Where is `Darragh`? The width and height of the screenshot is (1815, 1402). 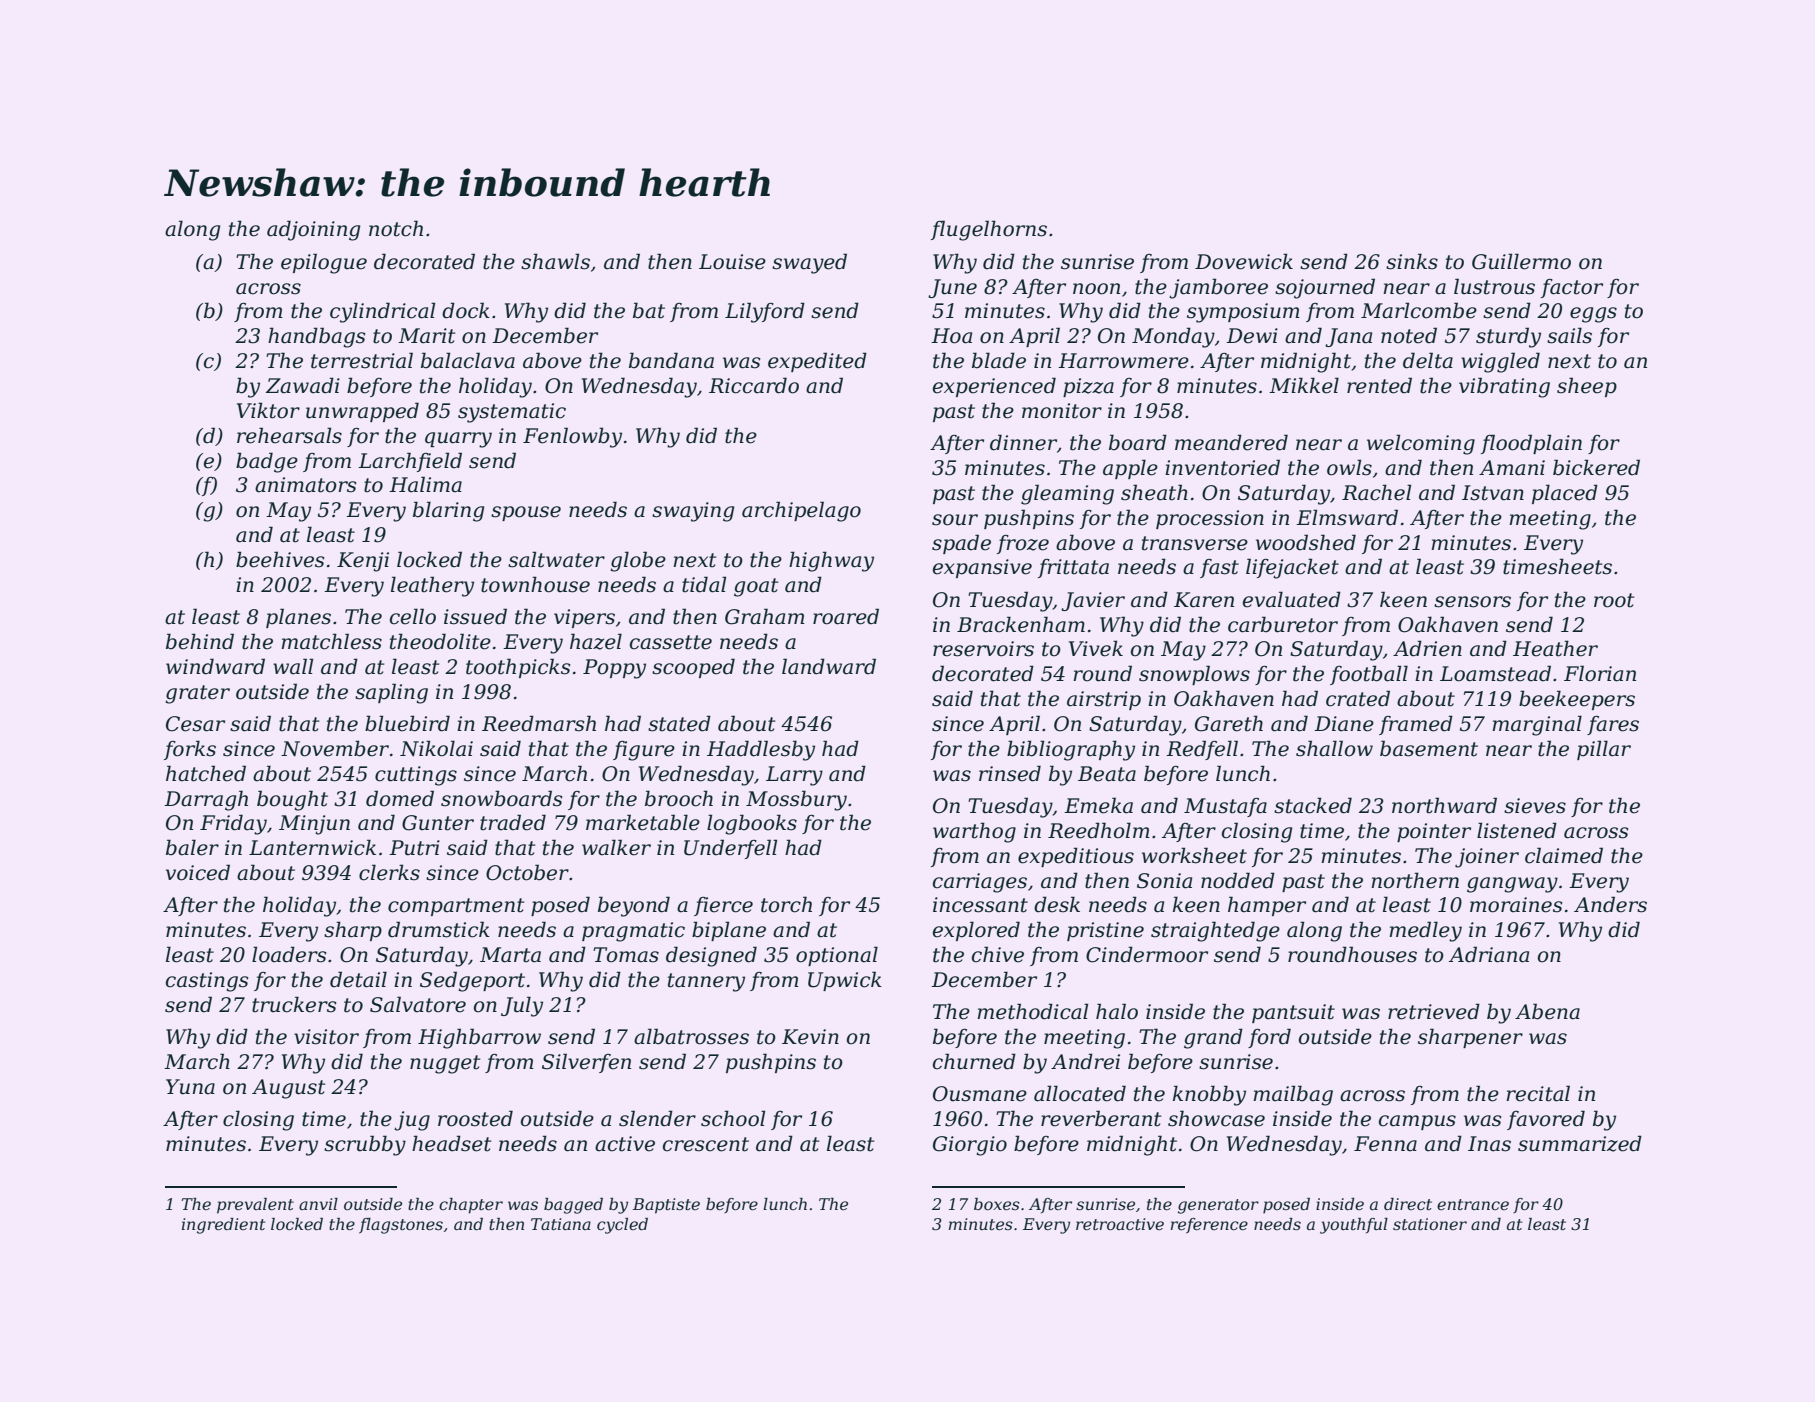
Darragh is located at coordinates (206, 800).
